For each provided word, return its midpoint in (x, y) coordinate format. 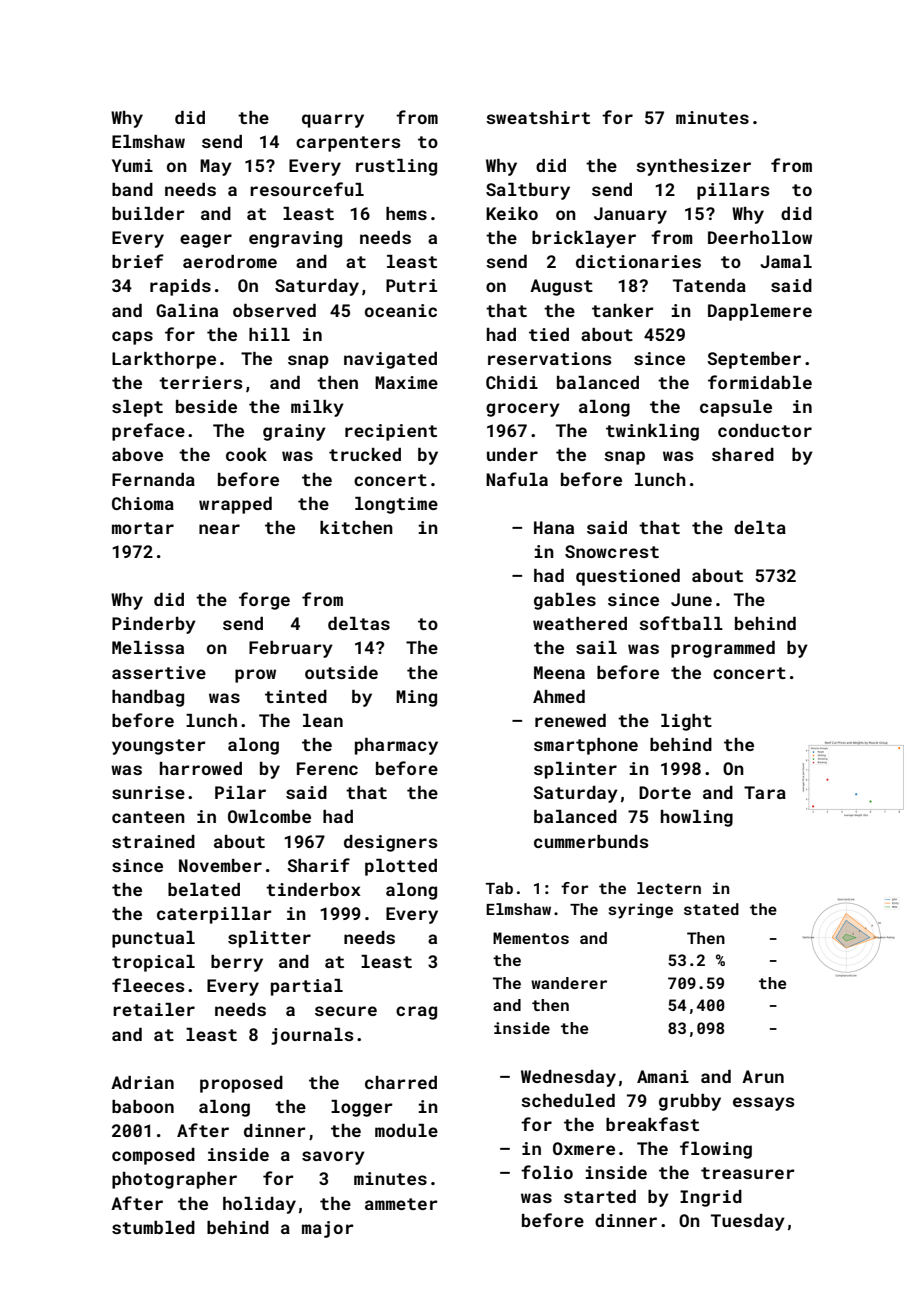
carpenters (348, 144)
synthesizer (693, 167)
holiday (259, 1205)
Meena (559, 672)
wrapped (235, 505)
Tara (765, 792)
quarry (333, 121)
